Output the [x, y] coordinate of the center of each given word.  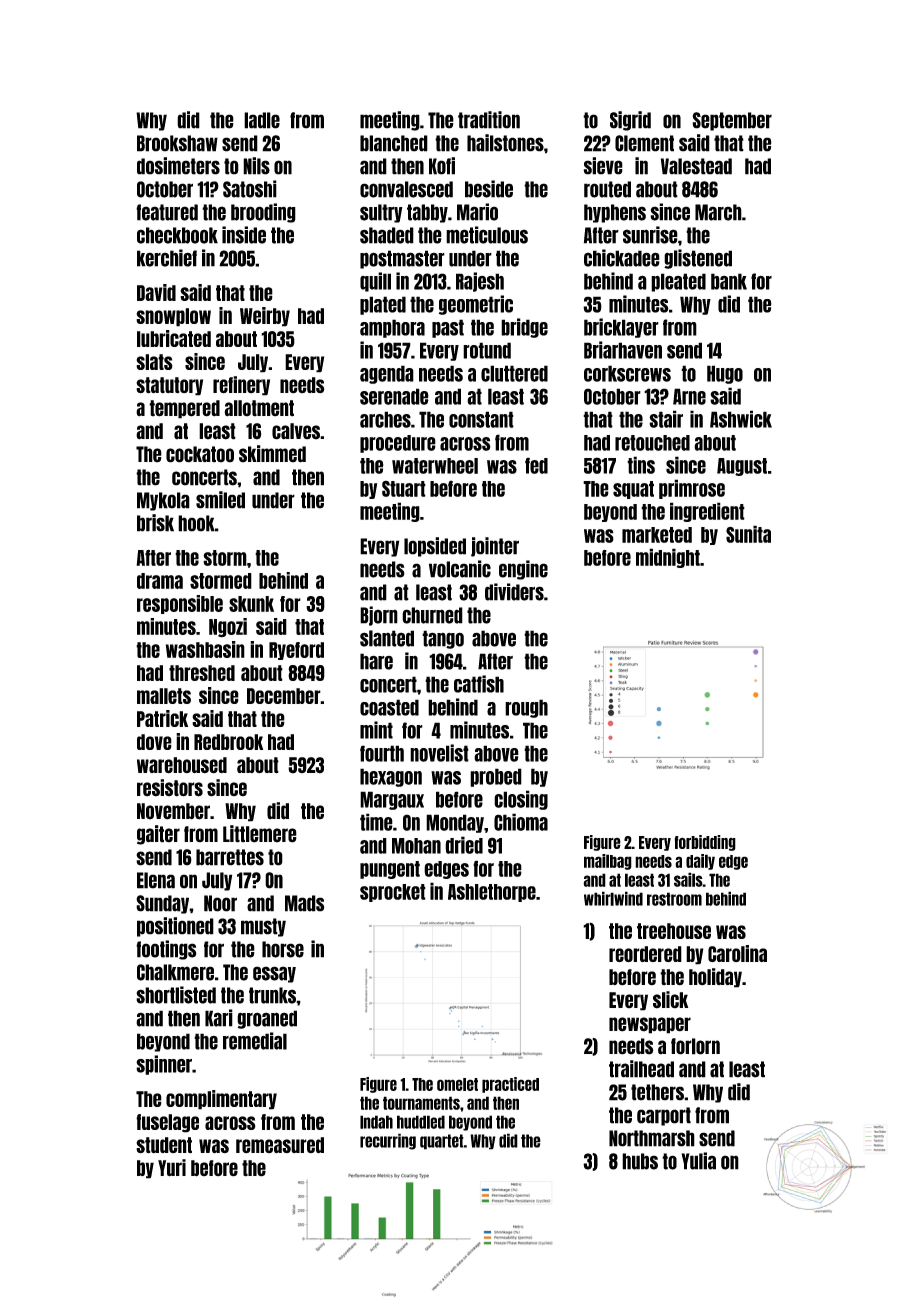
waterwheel [435, 466]
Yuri [172, 1168]
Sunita [748, 534]
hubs [640, 1161]
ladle [262, 120]
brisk [155, 523]
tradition [489, 120]
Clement [644, 143]
